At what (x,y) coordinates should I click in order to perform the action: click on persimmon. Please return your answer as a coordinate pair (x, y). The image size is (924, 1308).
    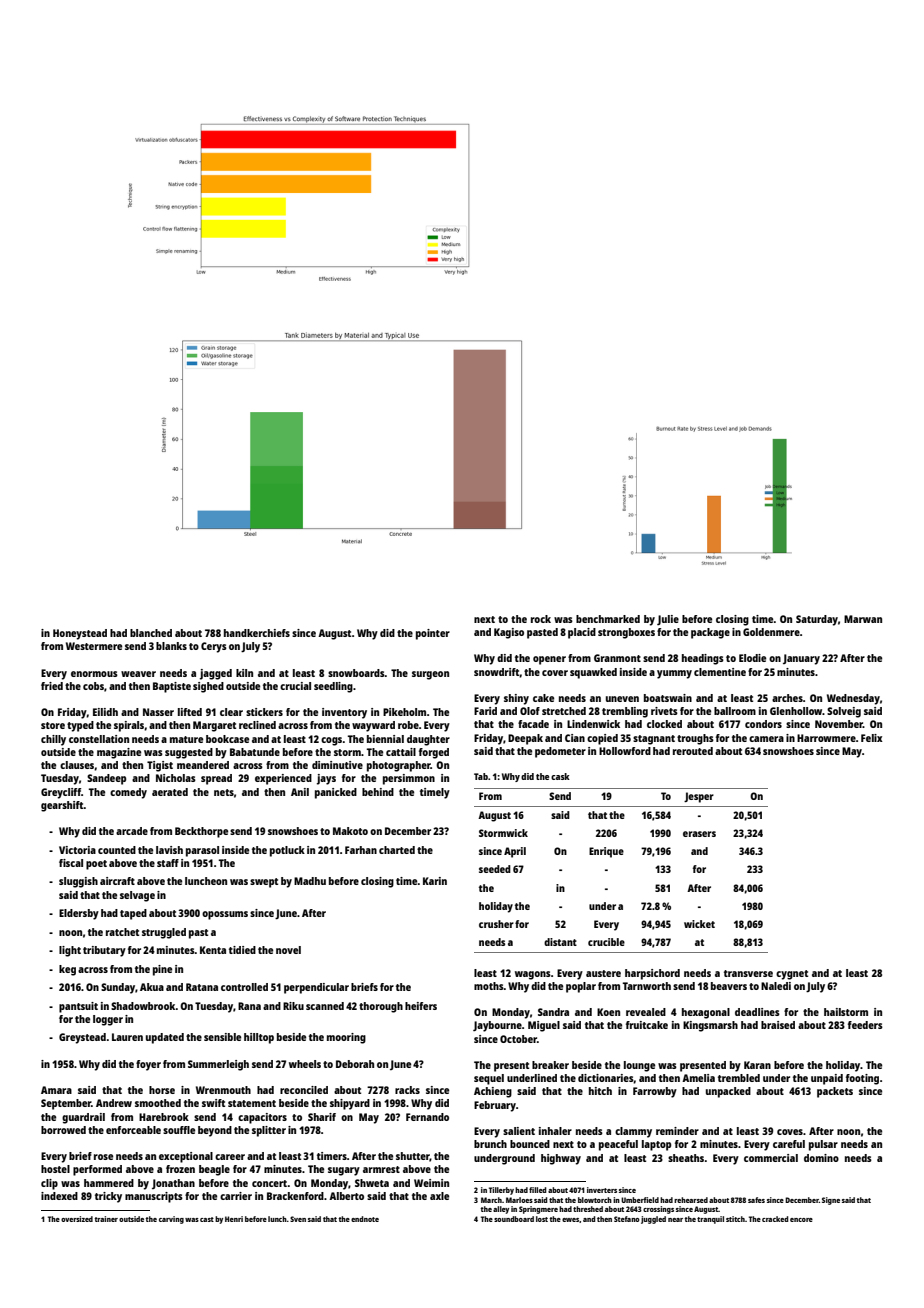
    Looking at the image, I should click on (409, 779).
